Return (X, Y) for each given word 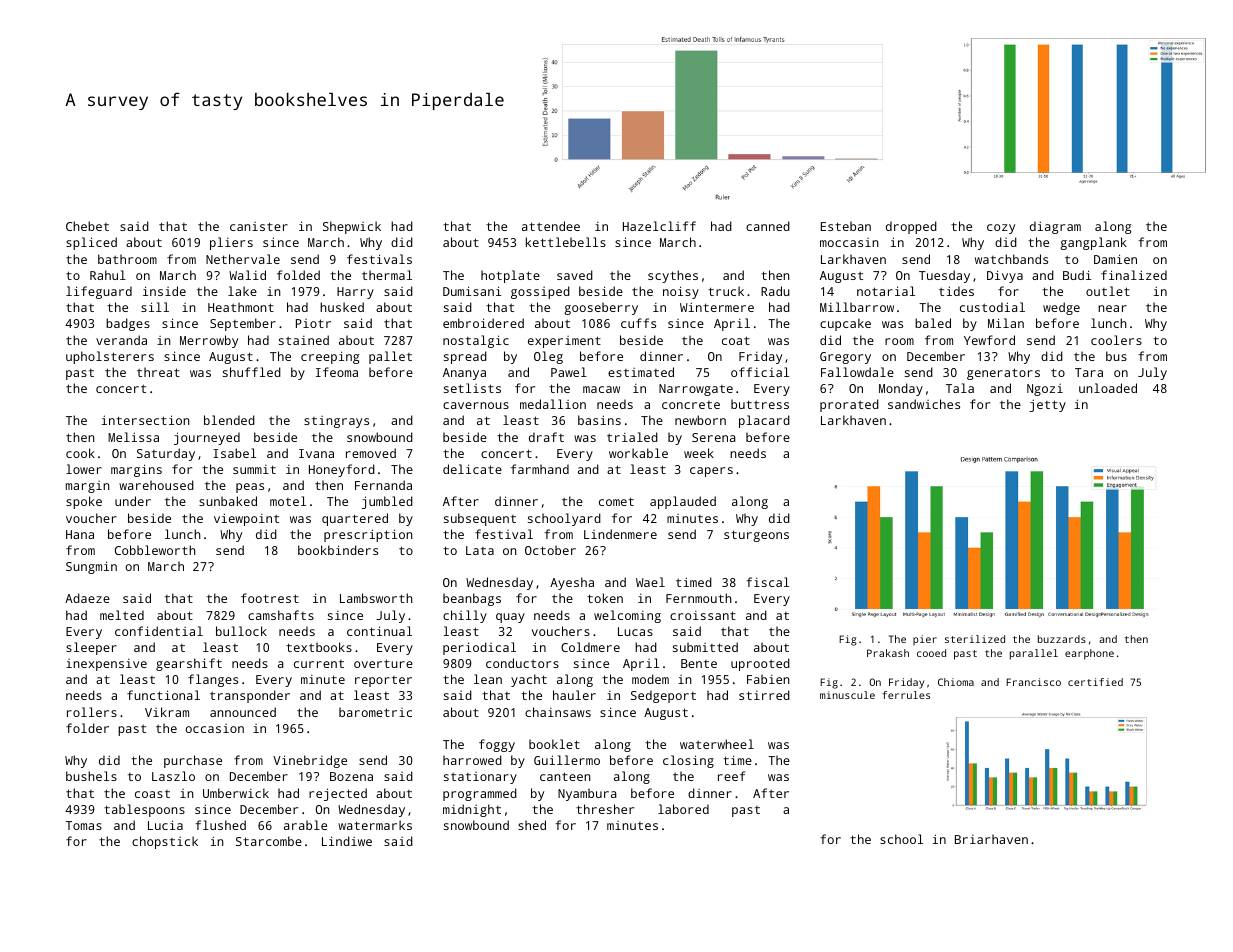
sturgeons (756, 536)
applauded (683, 502)
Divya (1005, 276)
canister (259, 226)
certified (1095, 682)
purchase (193, 761)
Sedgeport (663, 696)
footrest (270, 598)
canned (768, 226)
